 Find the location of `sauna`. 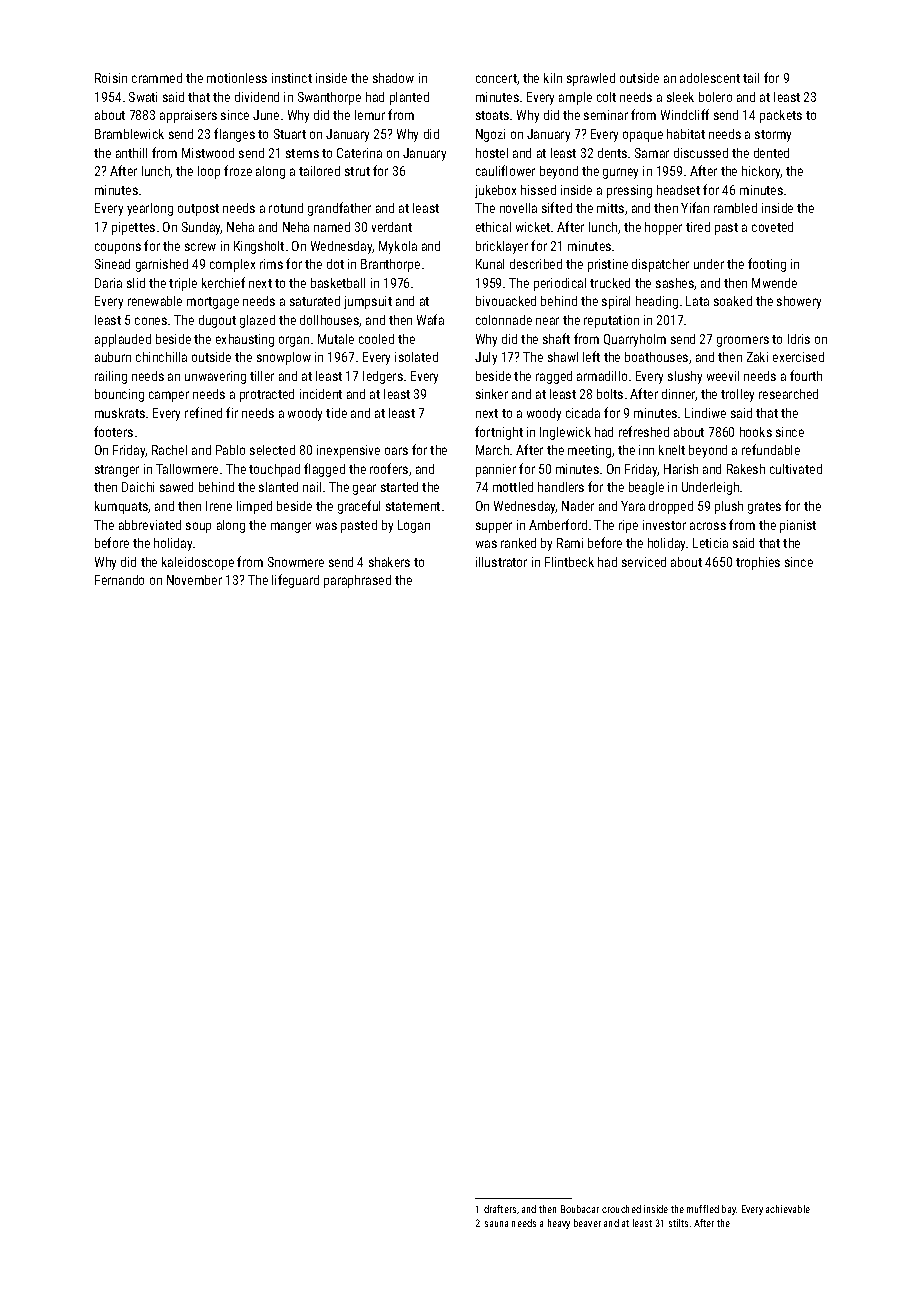

sauna is located at coordinates (496, 1224).
